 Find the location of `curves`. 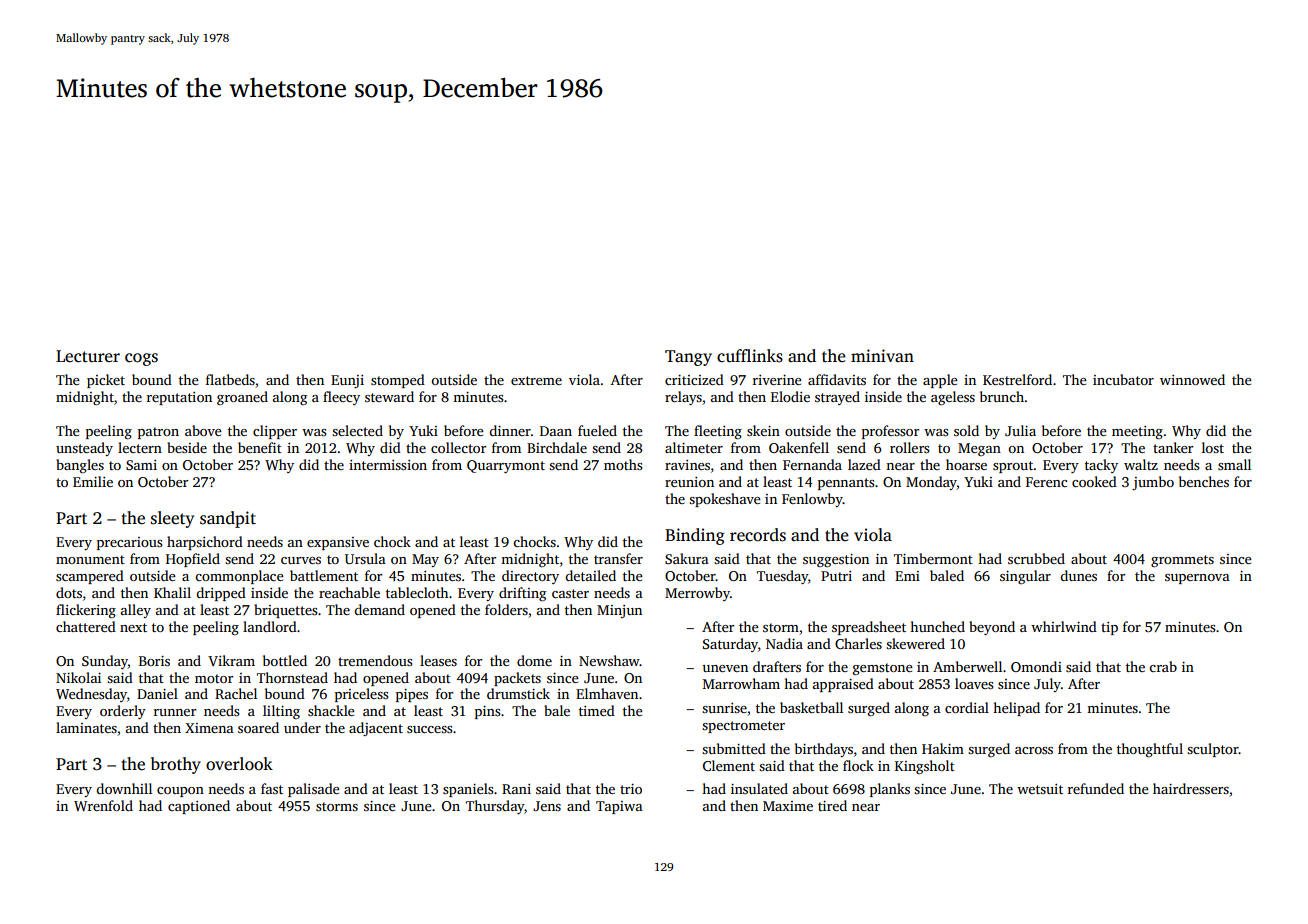

curves is located at coordinates (301, 560).
